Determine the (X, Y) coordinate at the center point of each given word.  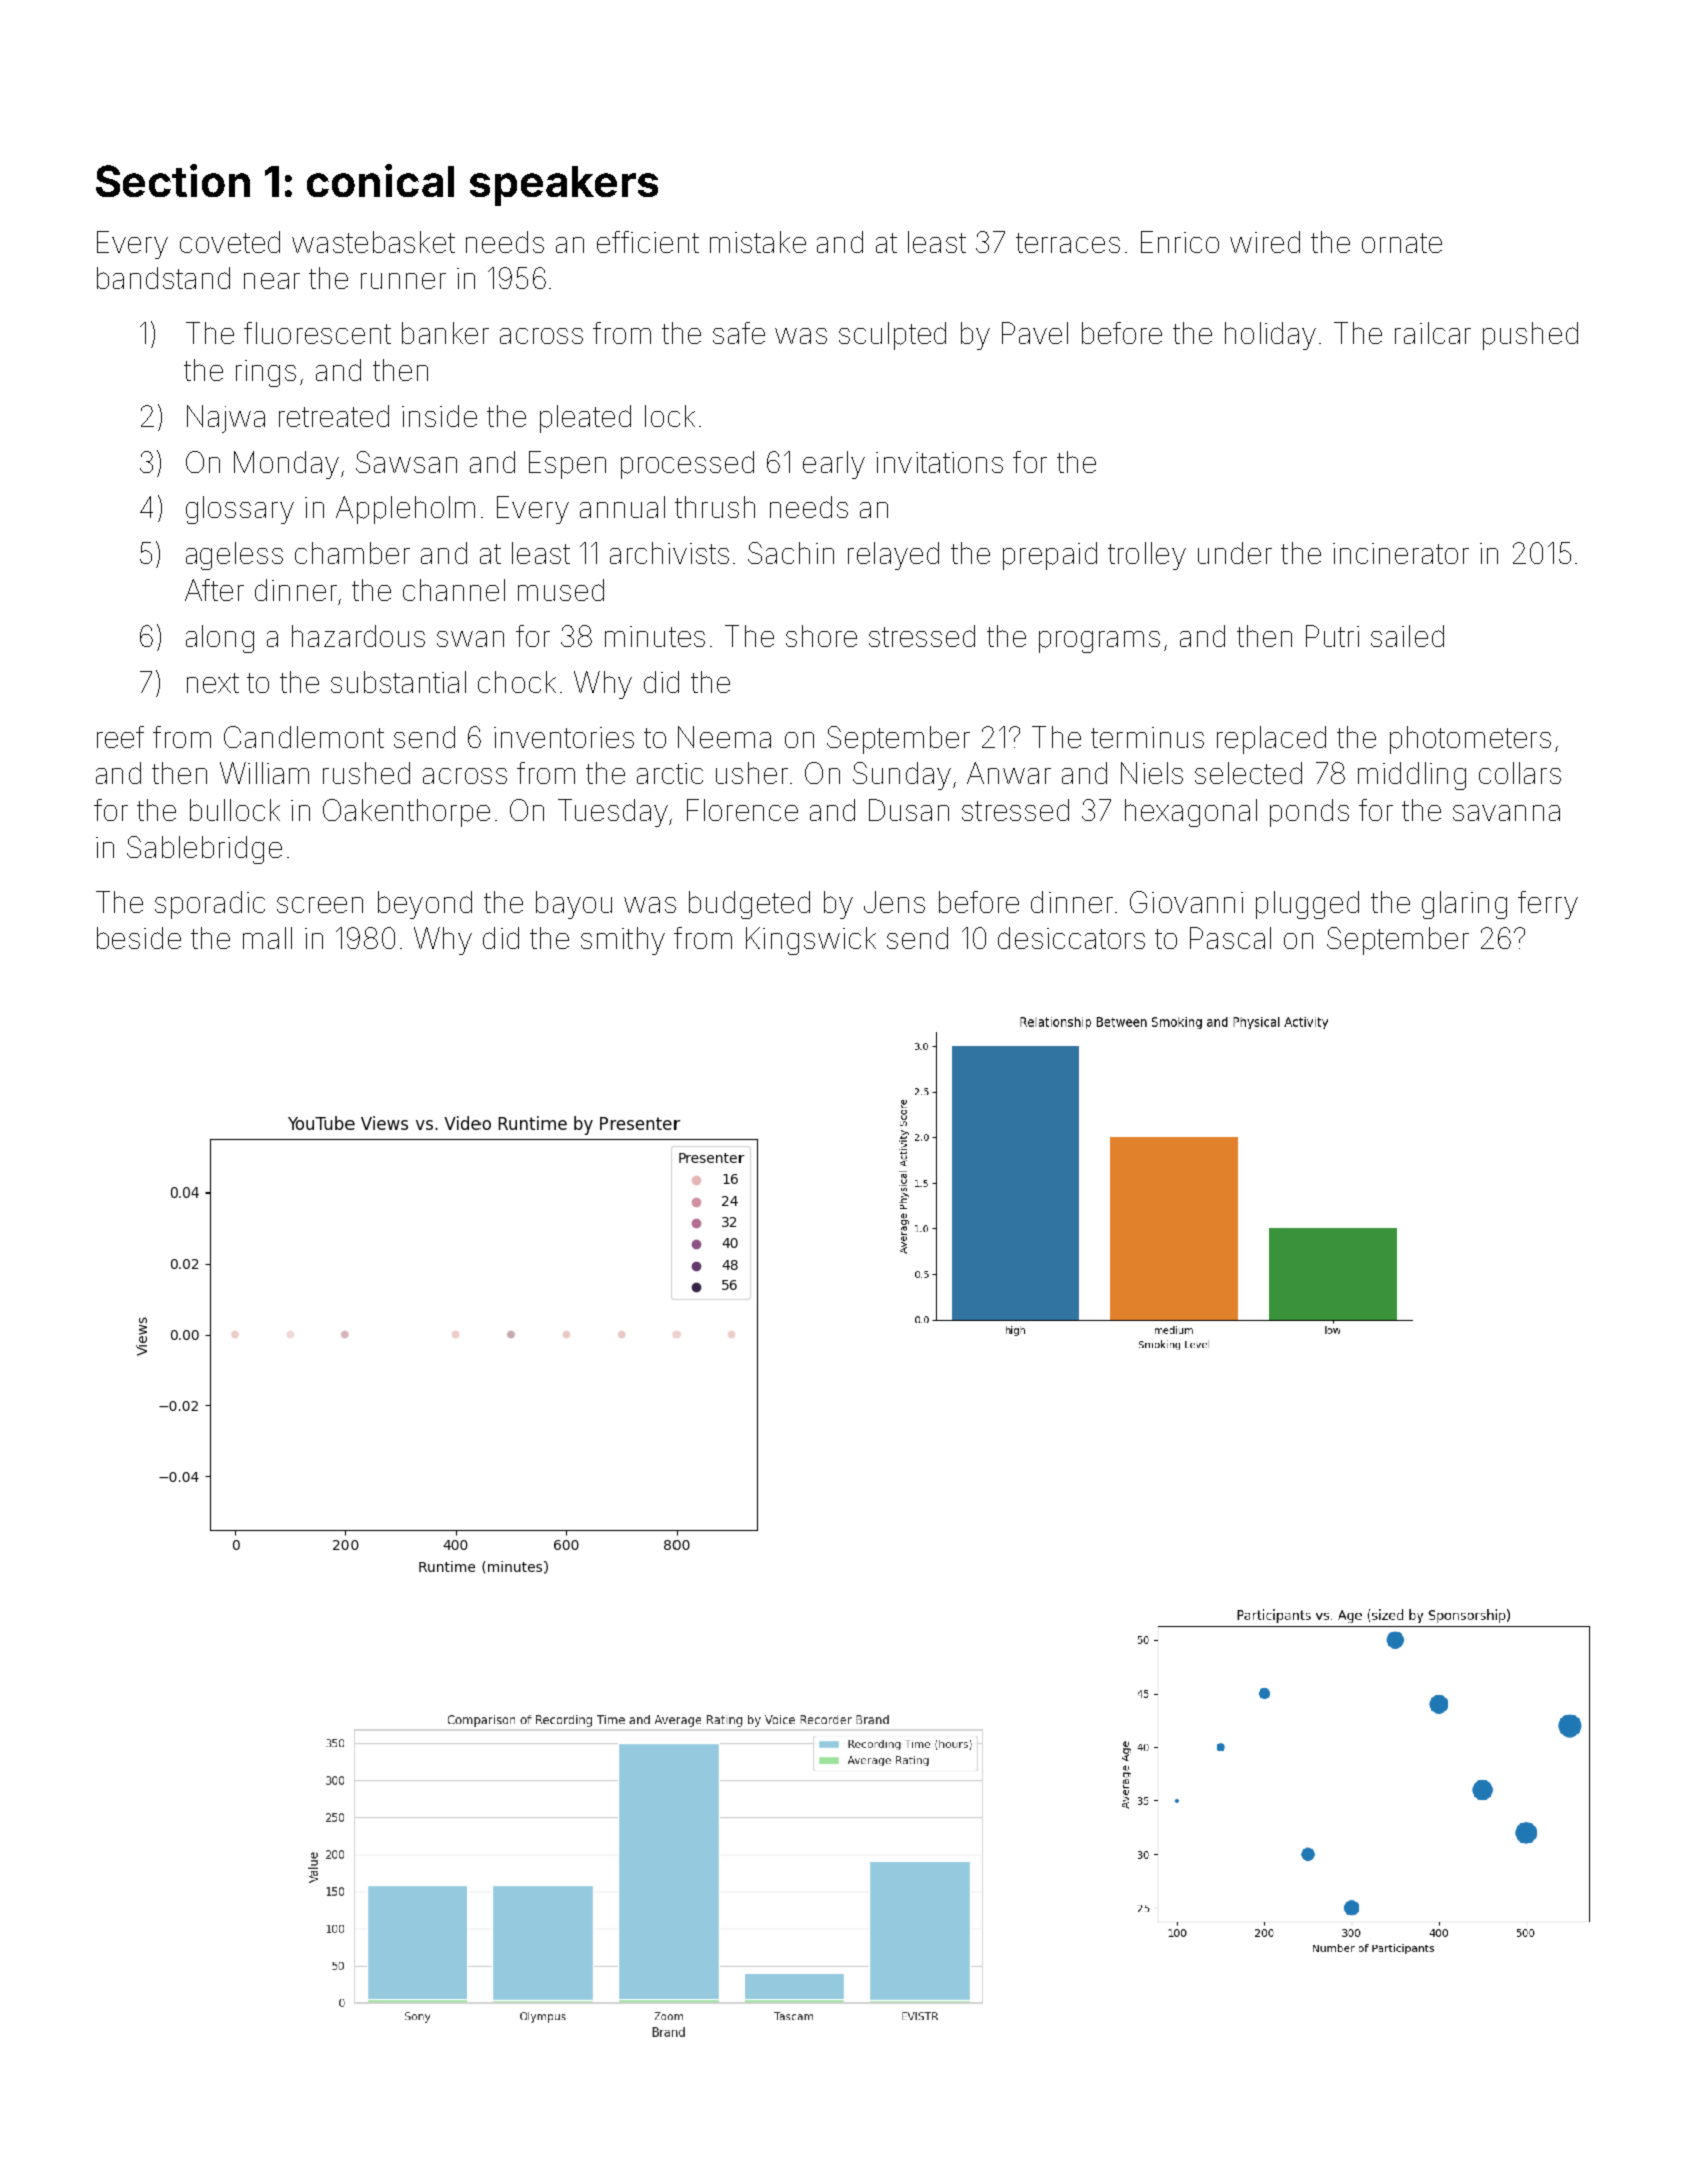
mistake (758, 242)
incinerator (1401, 553)
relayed (893, 556)
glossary (240, 510)
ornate (1402, 243)
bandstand (163, 278)
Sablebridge (204, 850)
